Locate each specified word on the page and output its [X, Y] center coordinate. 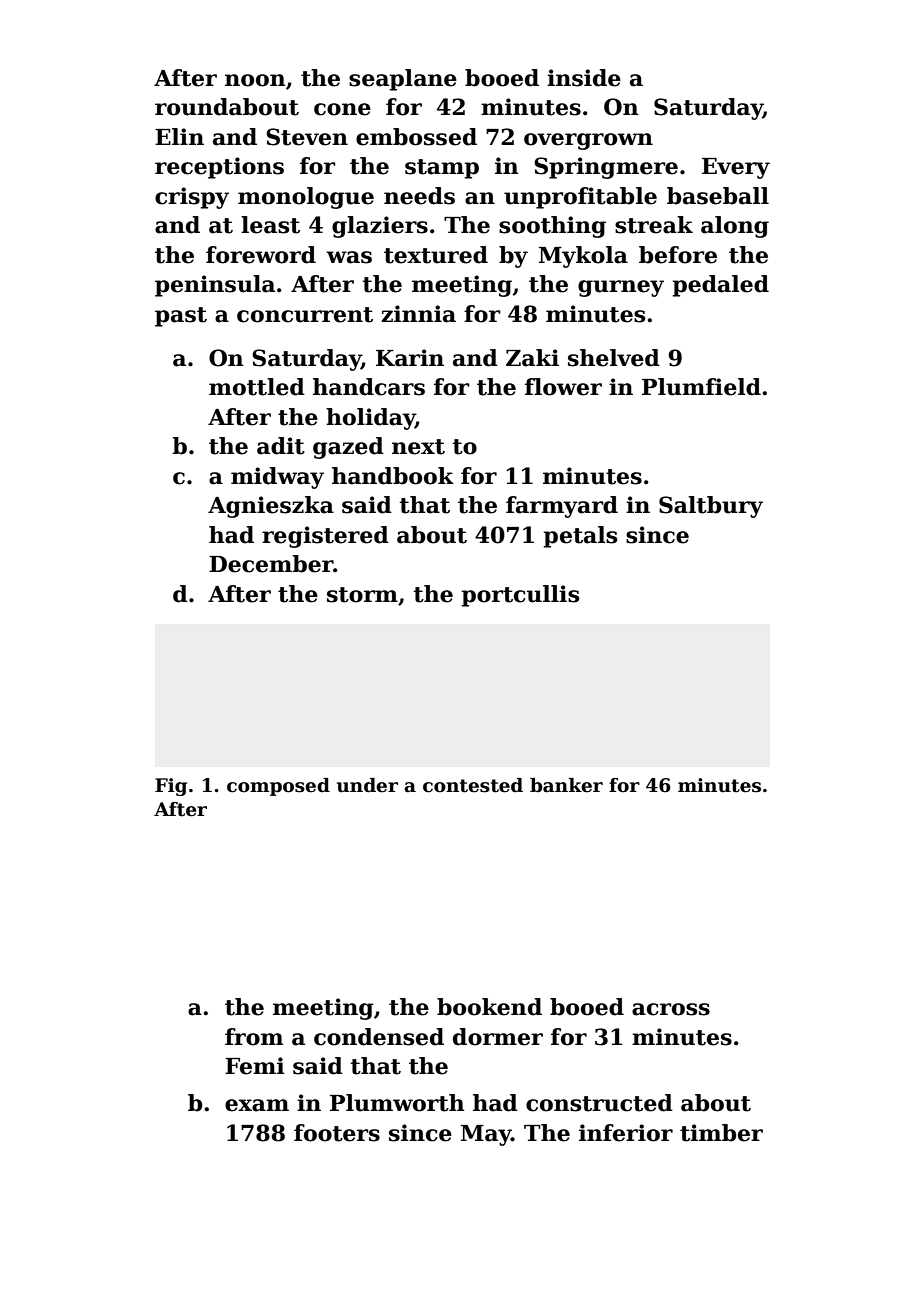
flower [563, 387]
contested [473, 785]
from [254, 1037]
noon [255, 80]
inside [584, 78]
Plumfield [701, 387]
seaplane [403, 80]
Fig [171, 787]
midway [277, 478]
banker [566, 785]
